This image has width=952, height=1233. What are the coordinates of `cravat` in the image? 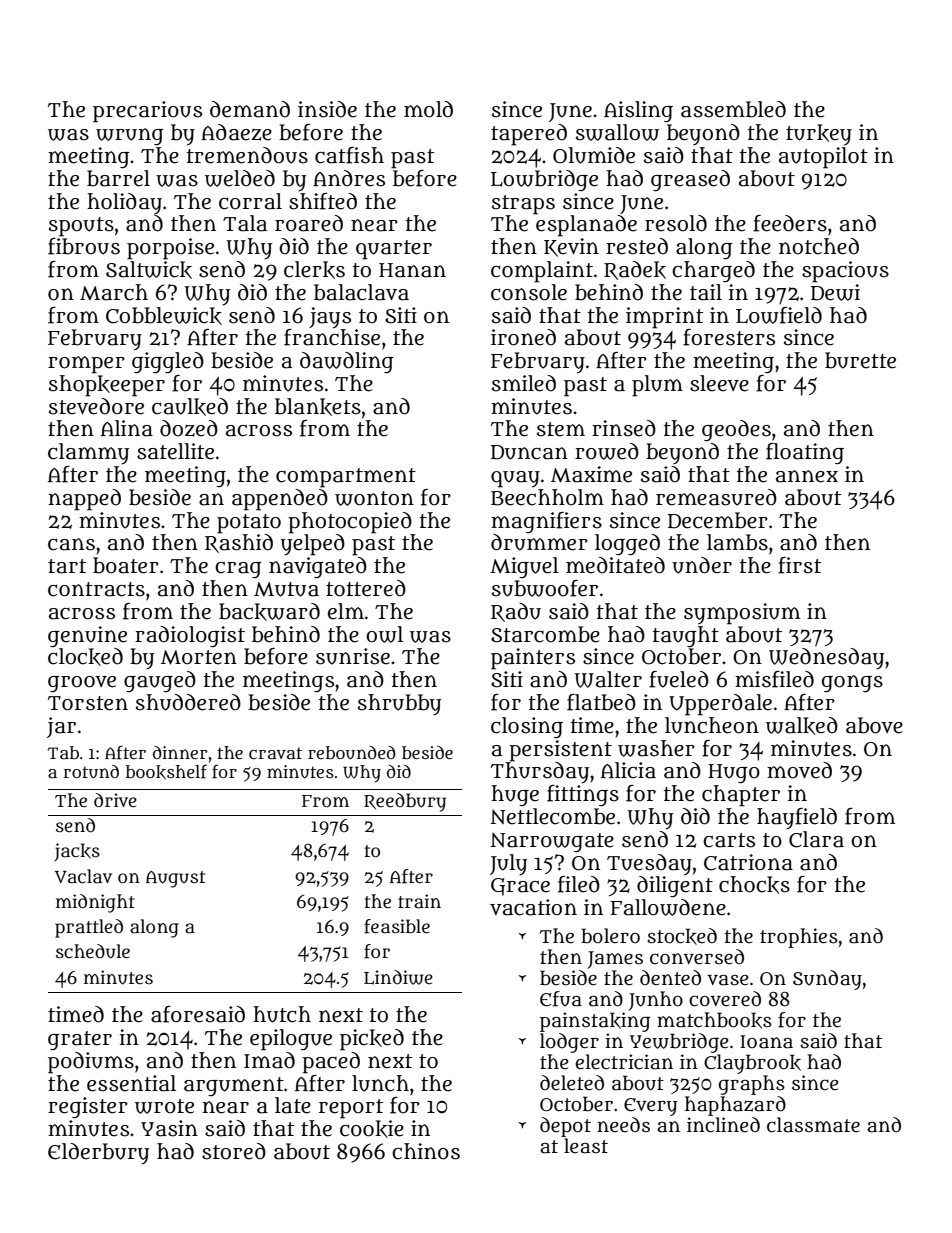 It's located at (275, 753).
